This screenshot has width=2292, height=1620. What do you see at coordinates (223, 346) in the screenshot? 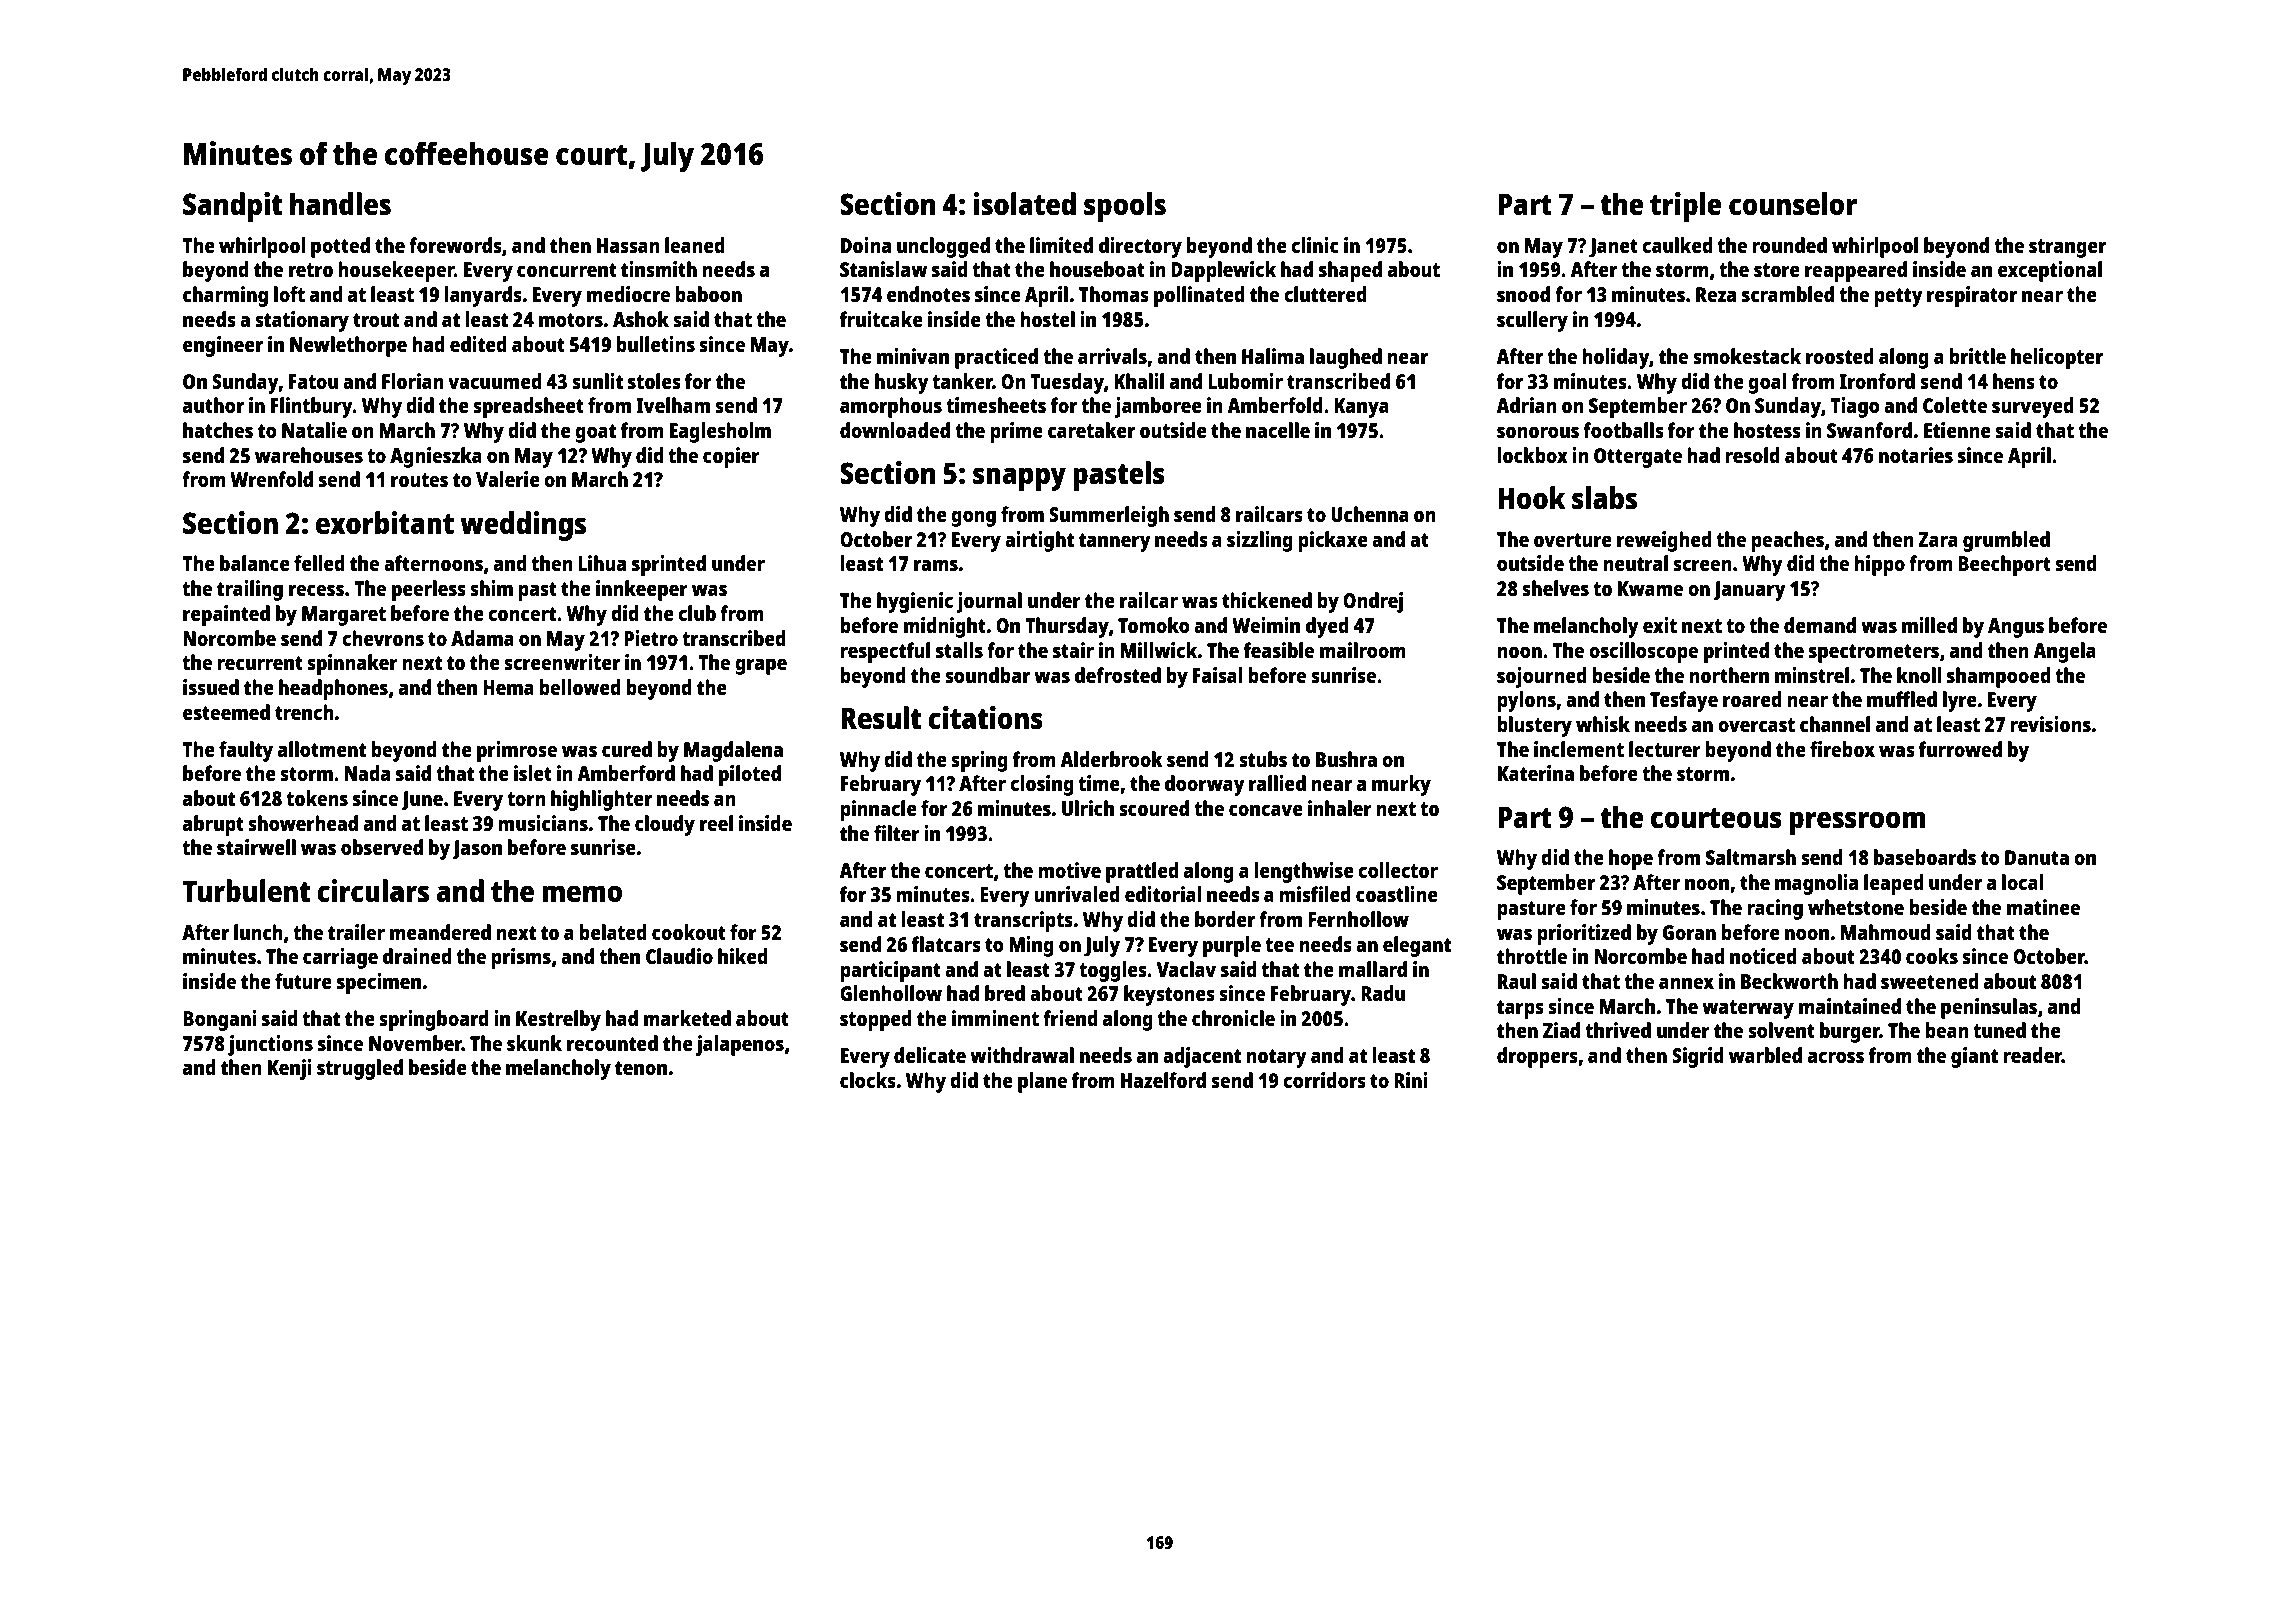
I see `engineer` at bounding box center [223, 346].
